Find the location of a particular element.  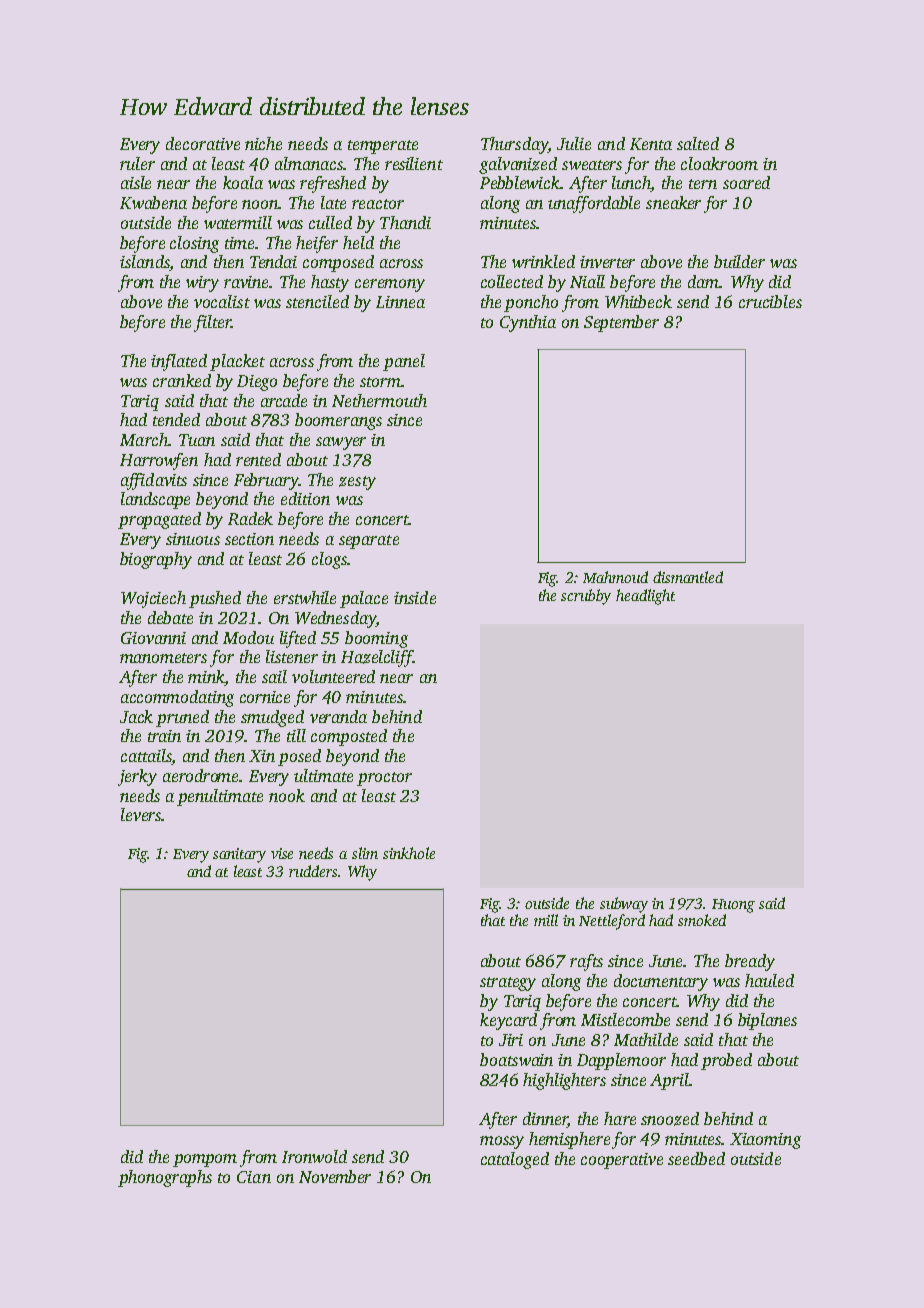

crucibles is located at coordinates (770, 301).
